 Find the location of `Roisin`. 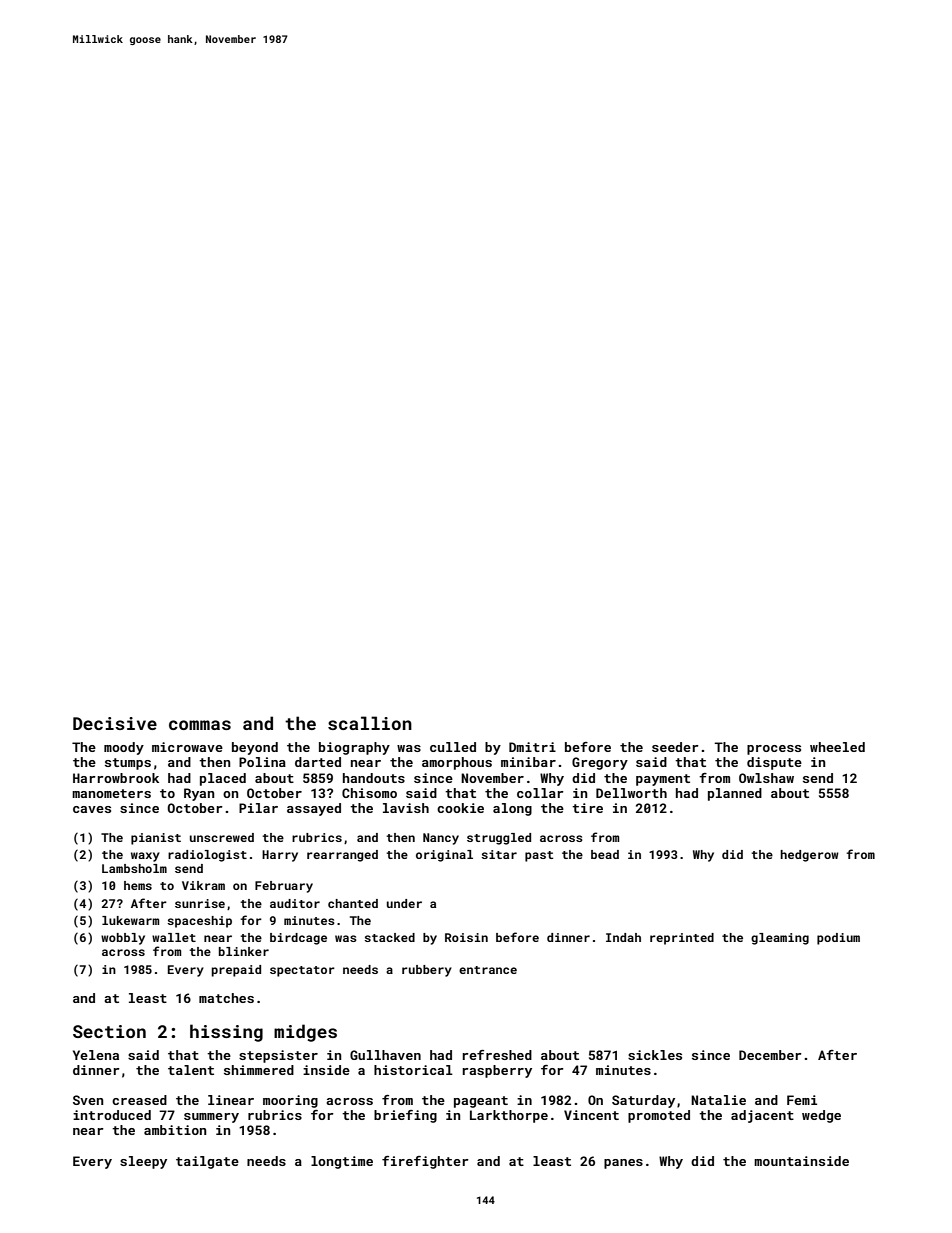

Roisin is located at coordinates (466, 937).
